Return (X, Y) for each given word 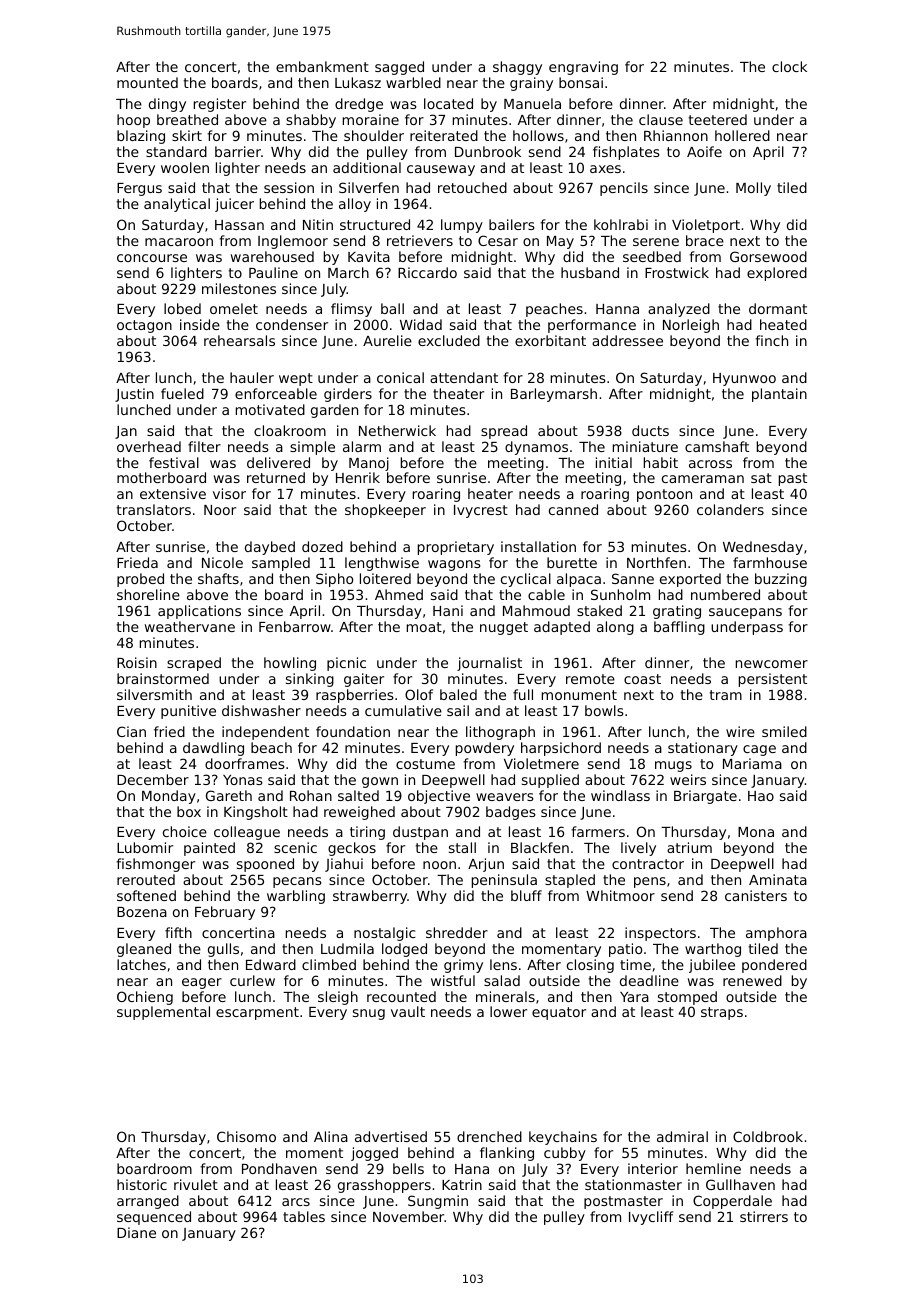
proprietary (456, 548)
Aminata (778, 879)
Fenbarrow (295, 626)
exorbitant (550, 340)
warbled (413, 82)
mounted (147, 82)
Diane (136, 1232)
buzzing (781, 580)
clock (789, 66)
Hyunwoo (744, 379)
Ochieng (145, 998)
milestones (239, 288)
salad (502, 980)
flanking (507, 1154)
